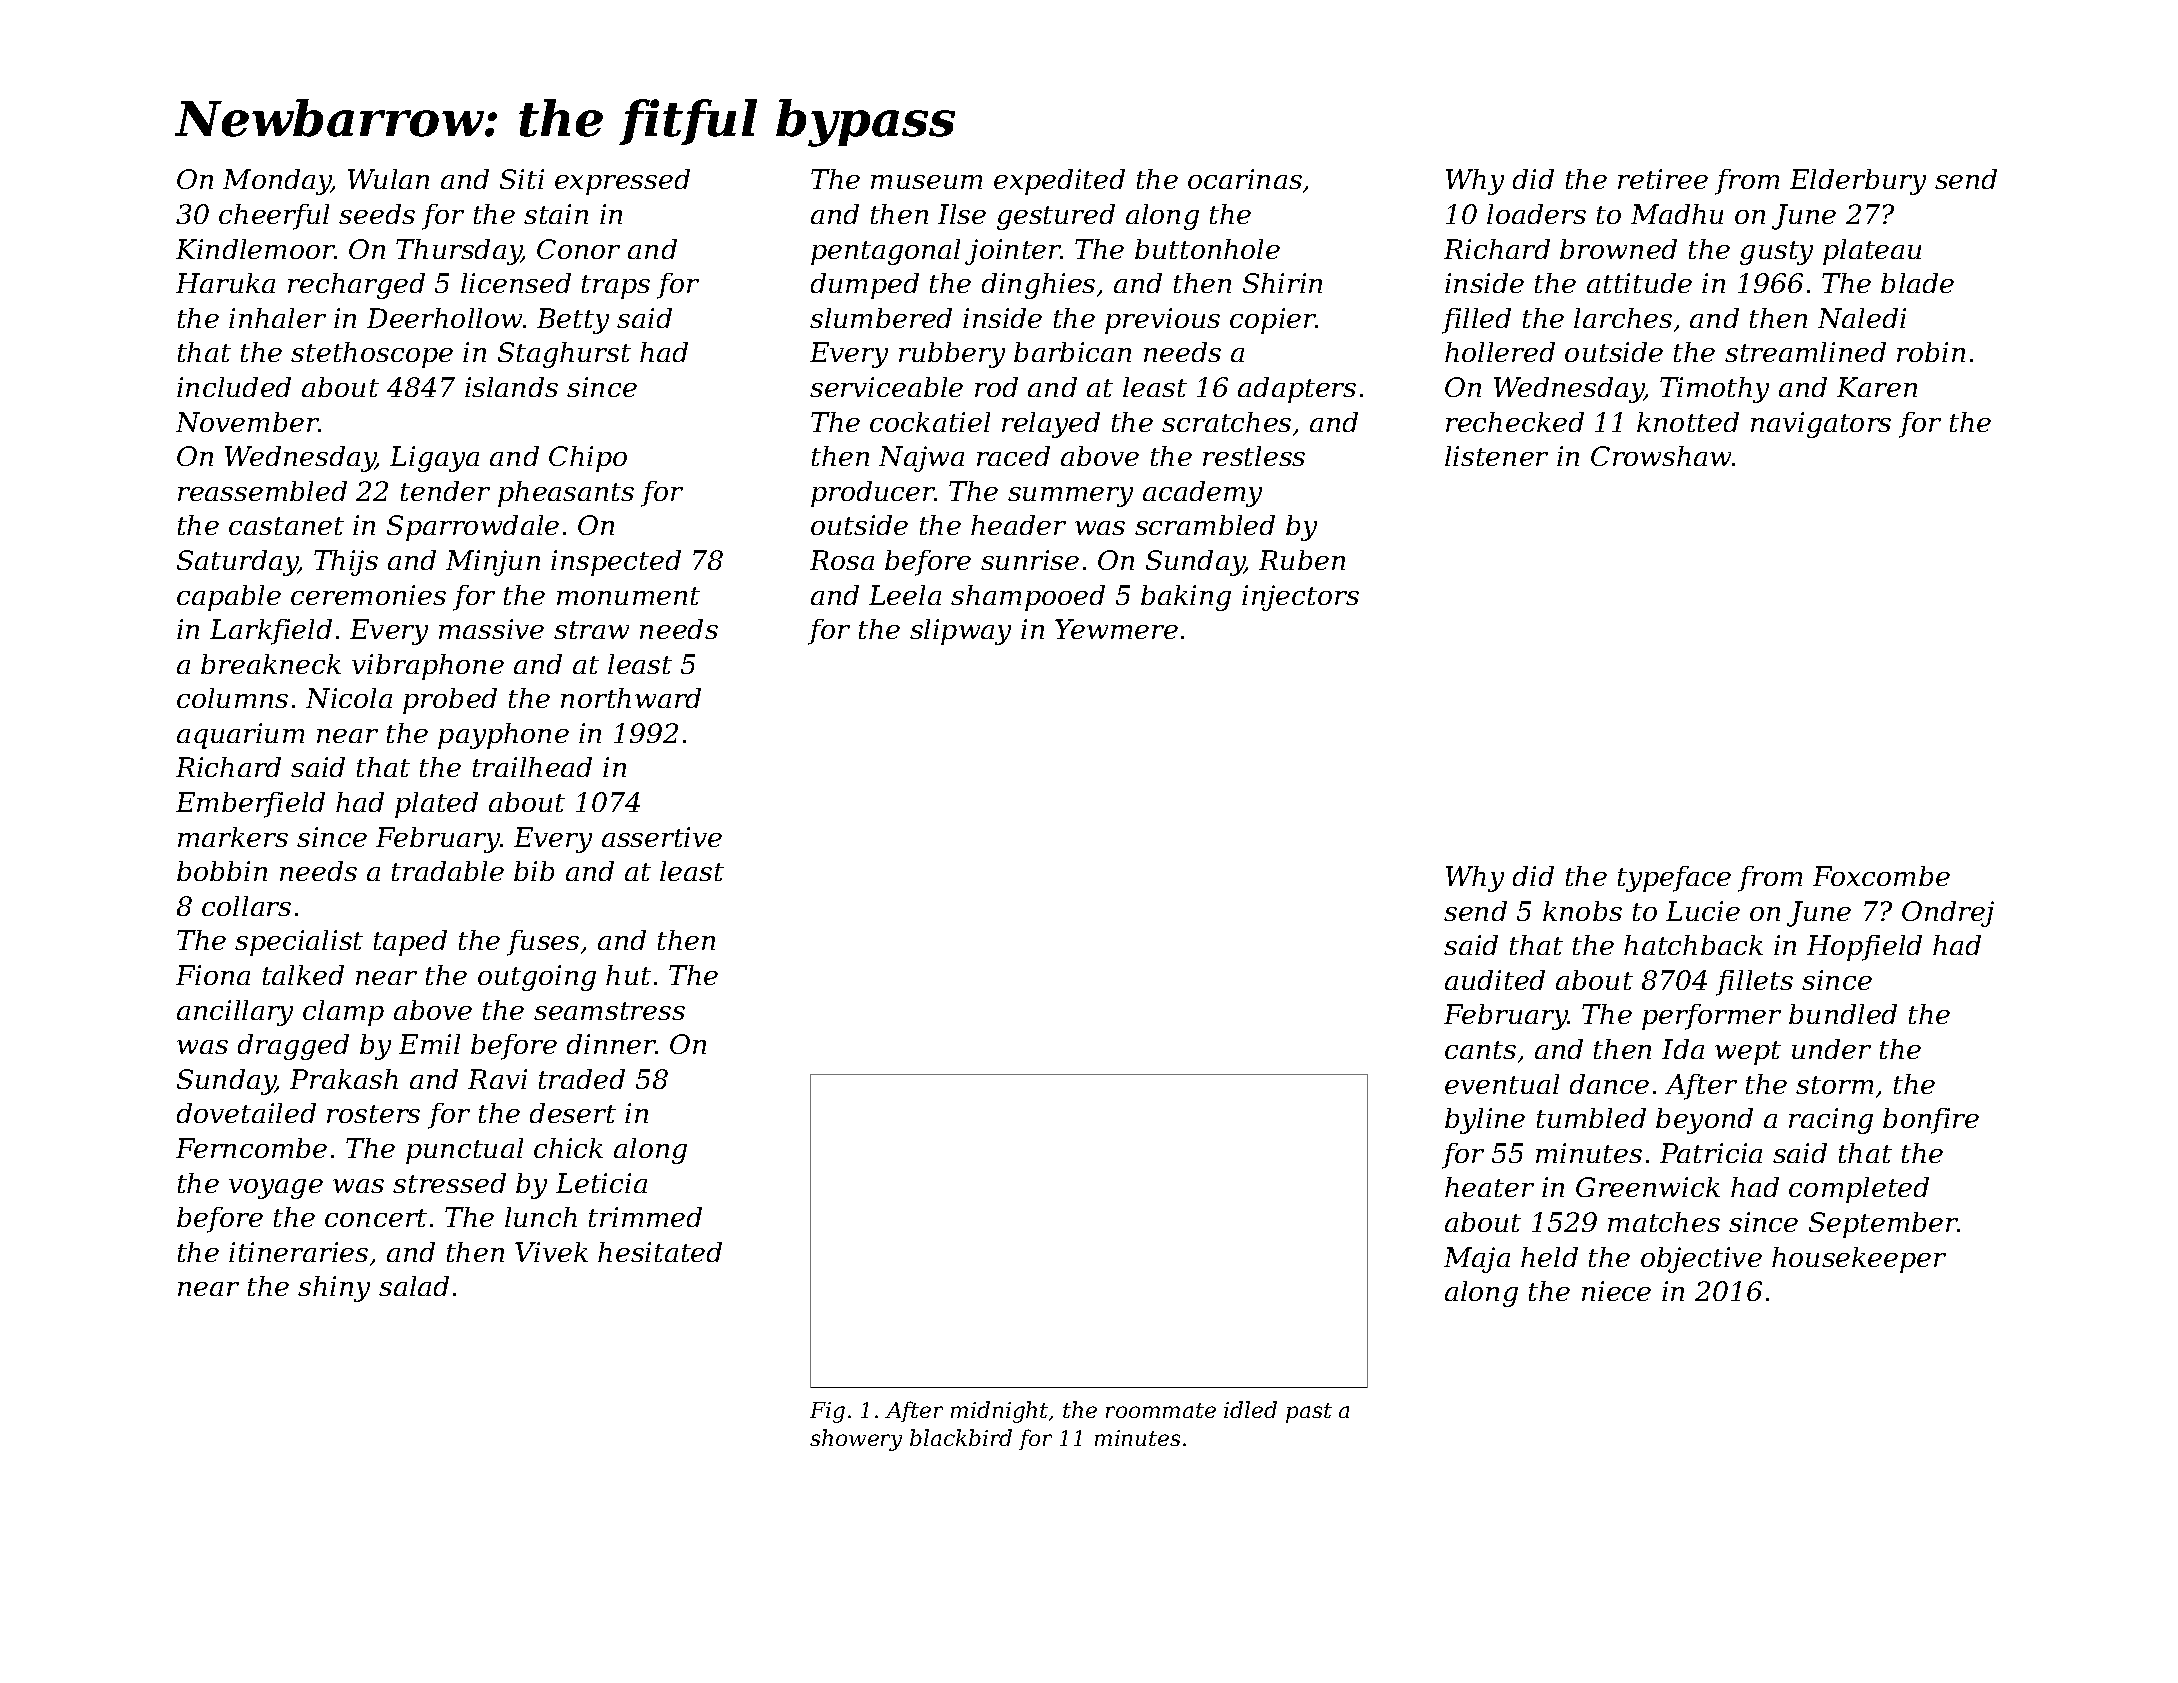  What do you see at coordinates (1250, 1409) in the image?
I see `idled` at bounding box center [1250, 1409].
